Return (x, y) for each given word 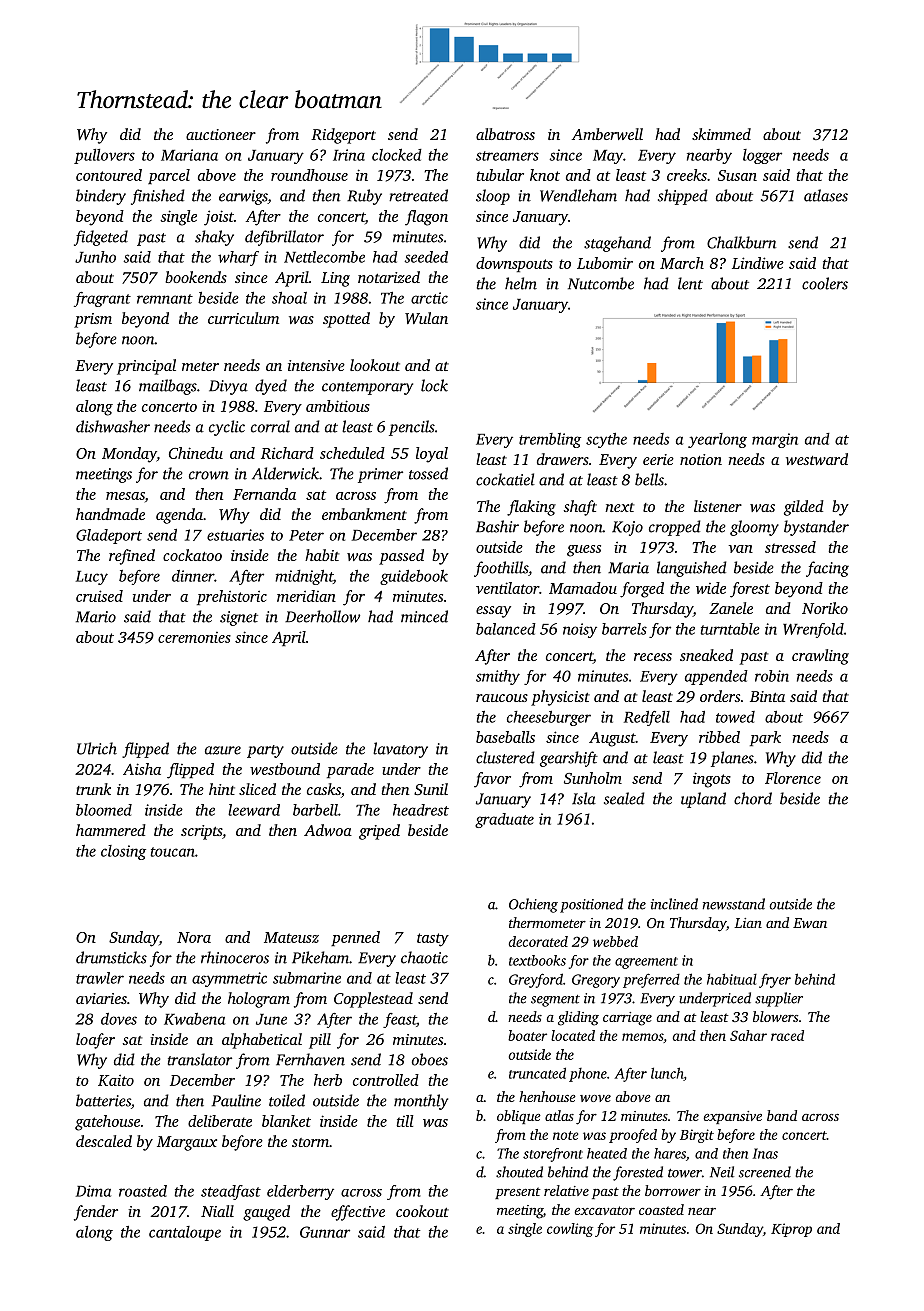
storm (310, 1142)
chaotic (424, 957)
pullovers (104, 156)
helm (521, 283)
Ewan (810, 923)
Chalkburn (741, 242)
